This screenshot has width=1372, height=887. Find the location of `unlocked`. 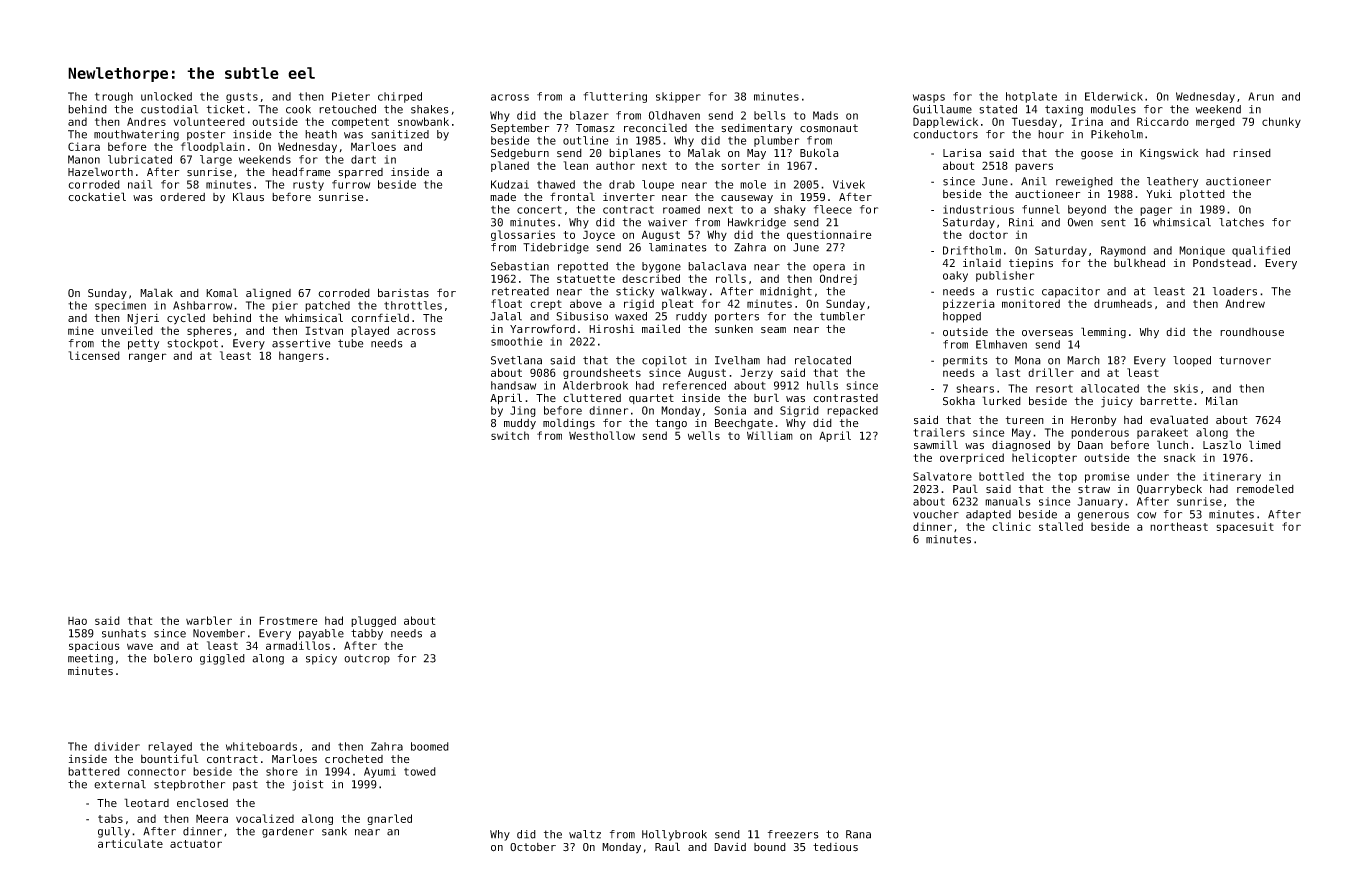

unlocked is located at coordinates (166, 96).
